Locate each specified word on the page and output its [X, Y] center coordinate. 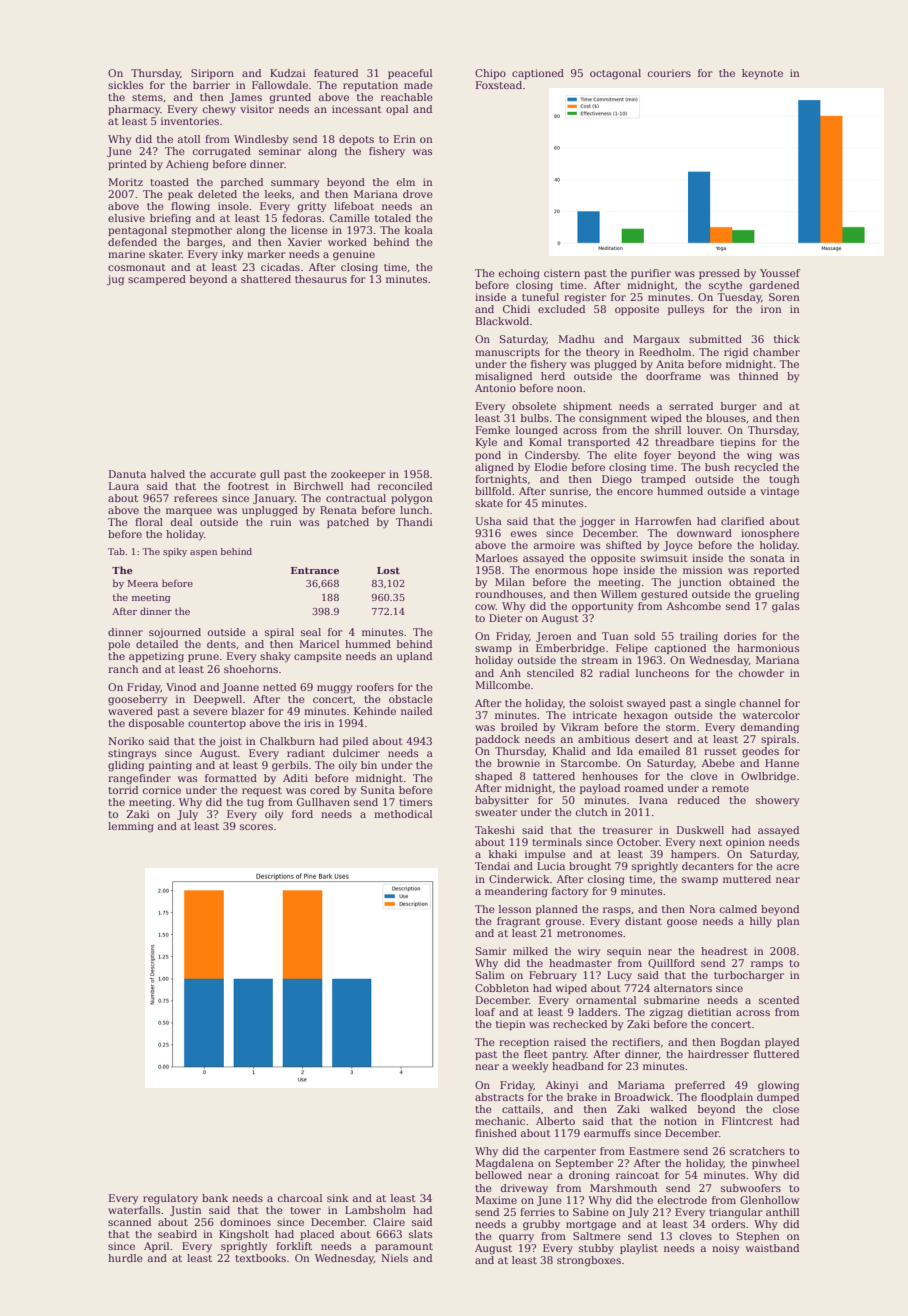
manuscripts [507, 353]
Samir [491, 951]
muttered [747, 879]
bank [215, 1198]
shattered [266, 279]
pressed [719, 274]
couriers [669, 73]
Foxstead [499, 85]
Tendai [492, 866]
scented [779, 1000]
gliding [126, 766]
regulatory [170, 1199]
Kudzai [287, 73]
